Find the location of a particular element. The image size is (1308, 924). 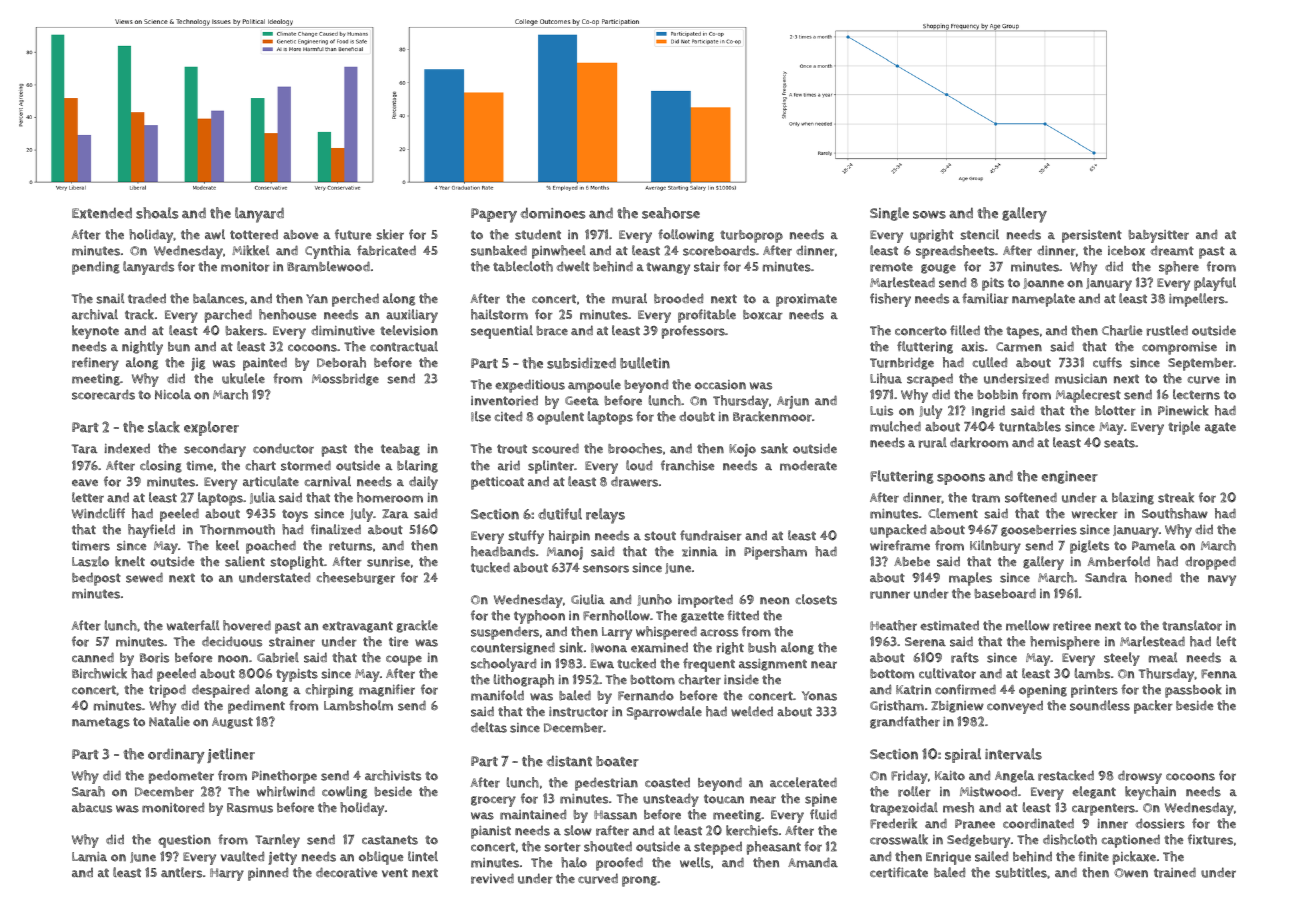

noon is located at coordinates (233, 659).
